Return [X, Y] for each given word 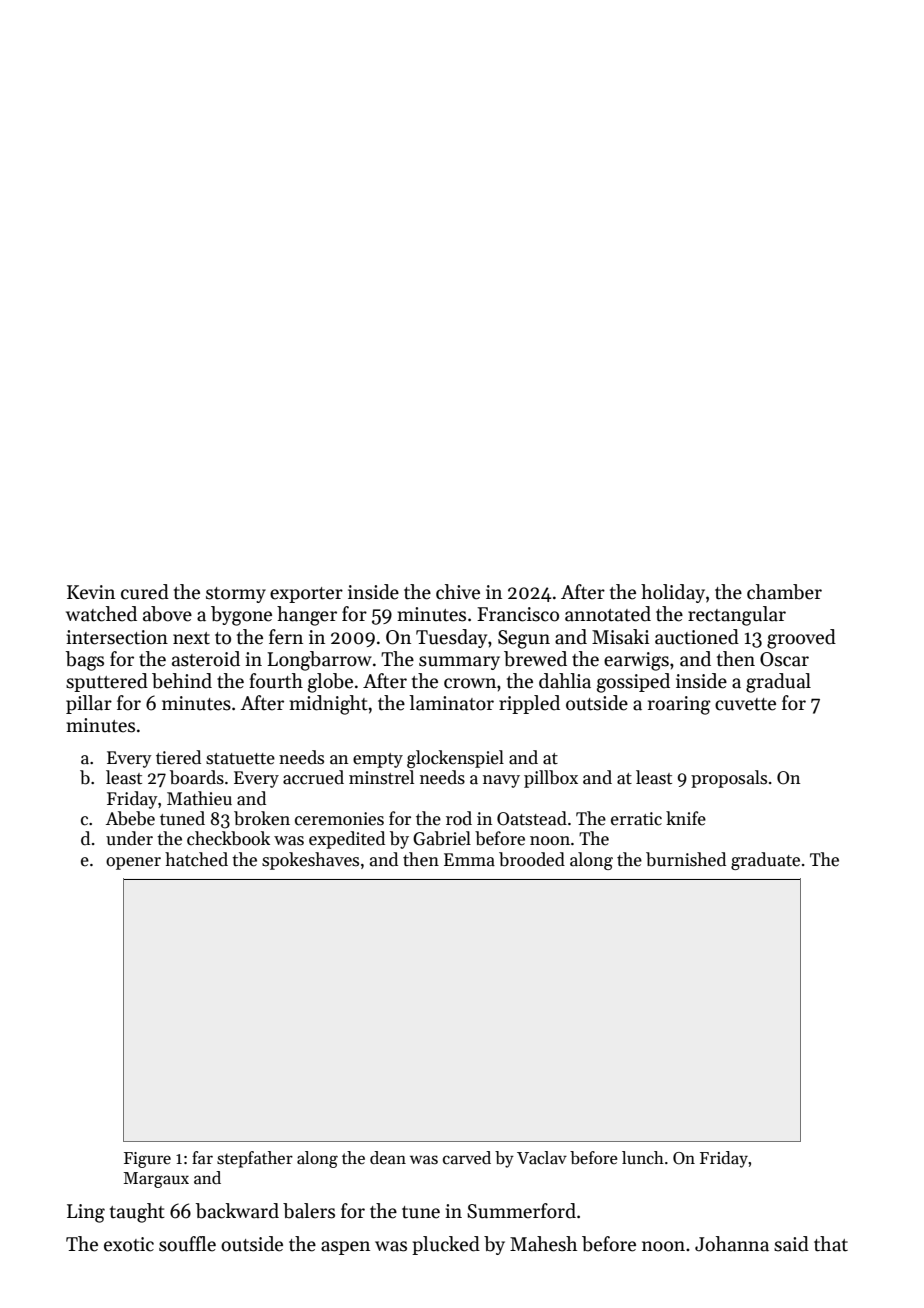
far [202, 1158]
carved [467, 1158]
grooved [801, 639]
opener [133, 863]
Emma [469, 860]
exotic [129, 1244]
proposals [729, 779]
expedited [347, 840]
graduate [765, 861]
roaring [679, 705]
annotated [608, 614]
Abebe [130, 818]
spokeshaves [310, 861]
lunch [643, 1158]
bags [85, 661]
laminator [451, 703]
